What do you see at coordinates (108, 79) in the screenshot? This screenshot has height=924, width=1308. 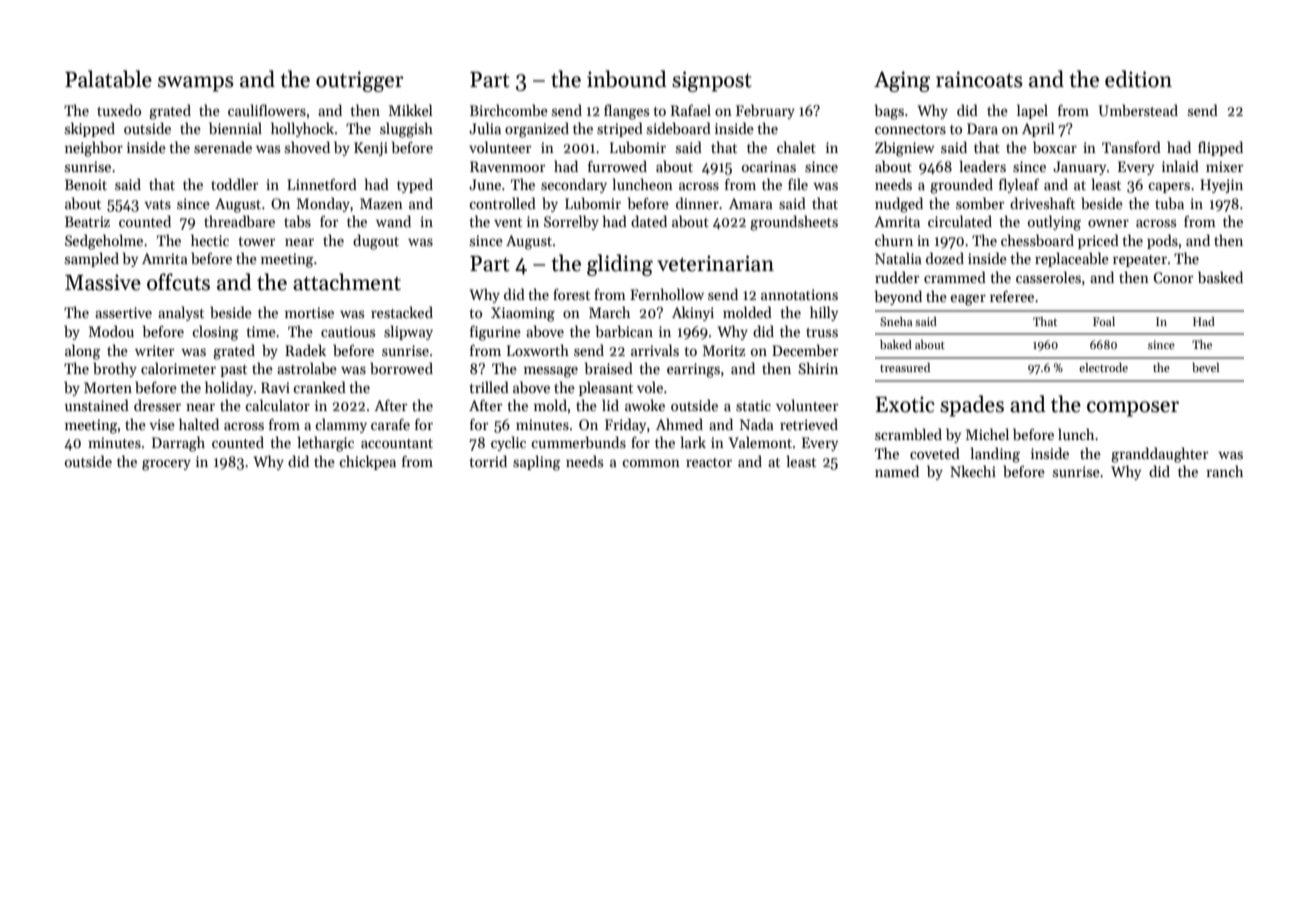 I see `Palatable` at bounding box center [108, 79].
